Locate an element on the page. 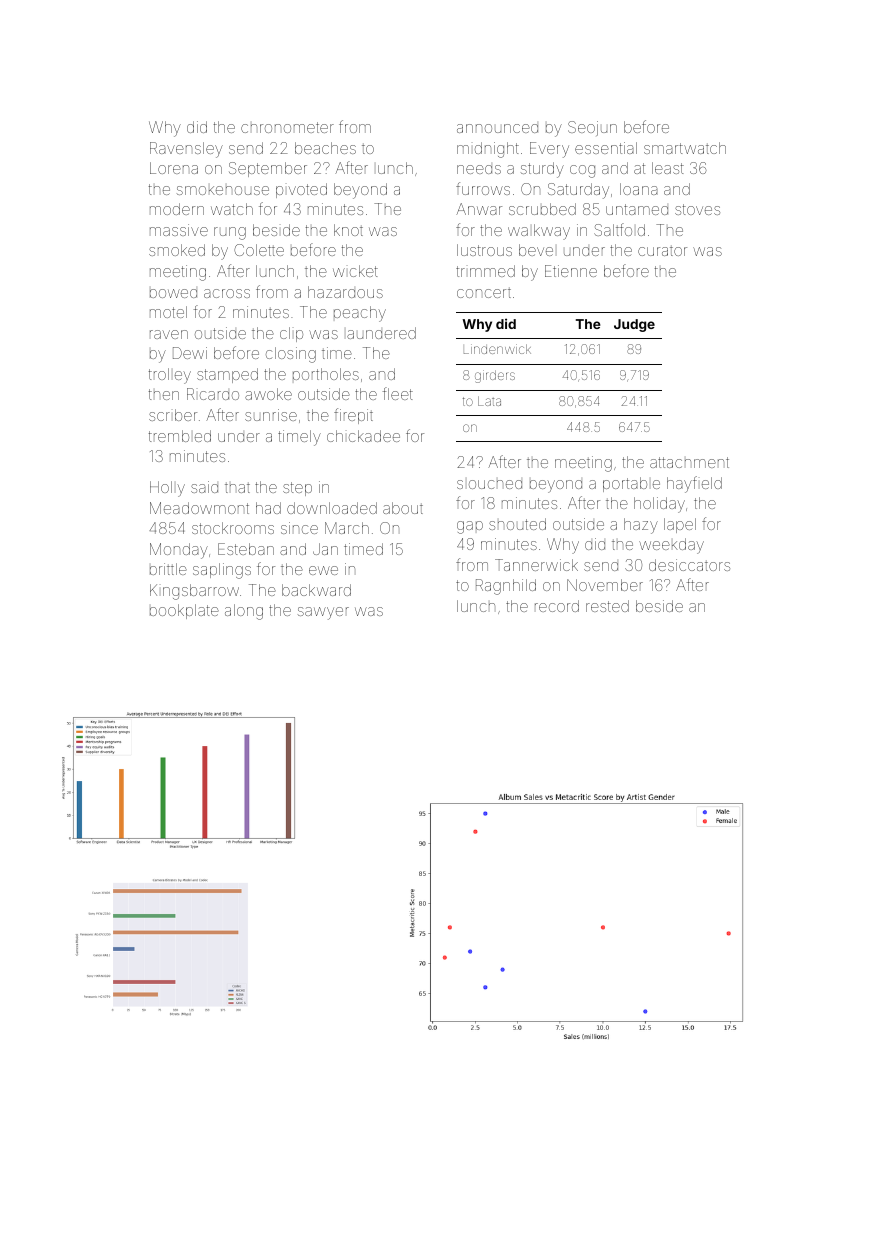  Colette is located at coordinates (259, 250).
